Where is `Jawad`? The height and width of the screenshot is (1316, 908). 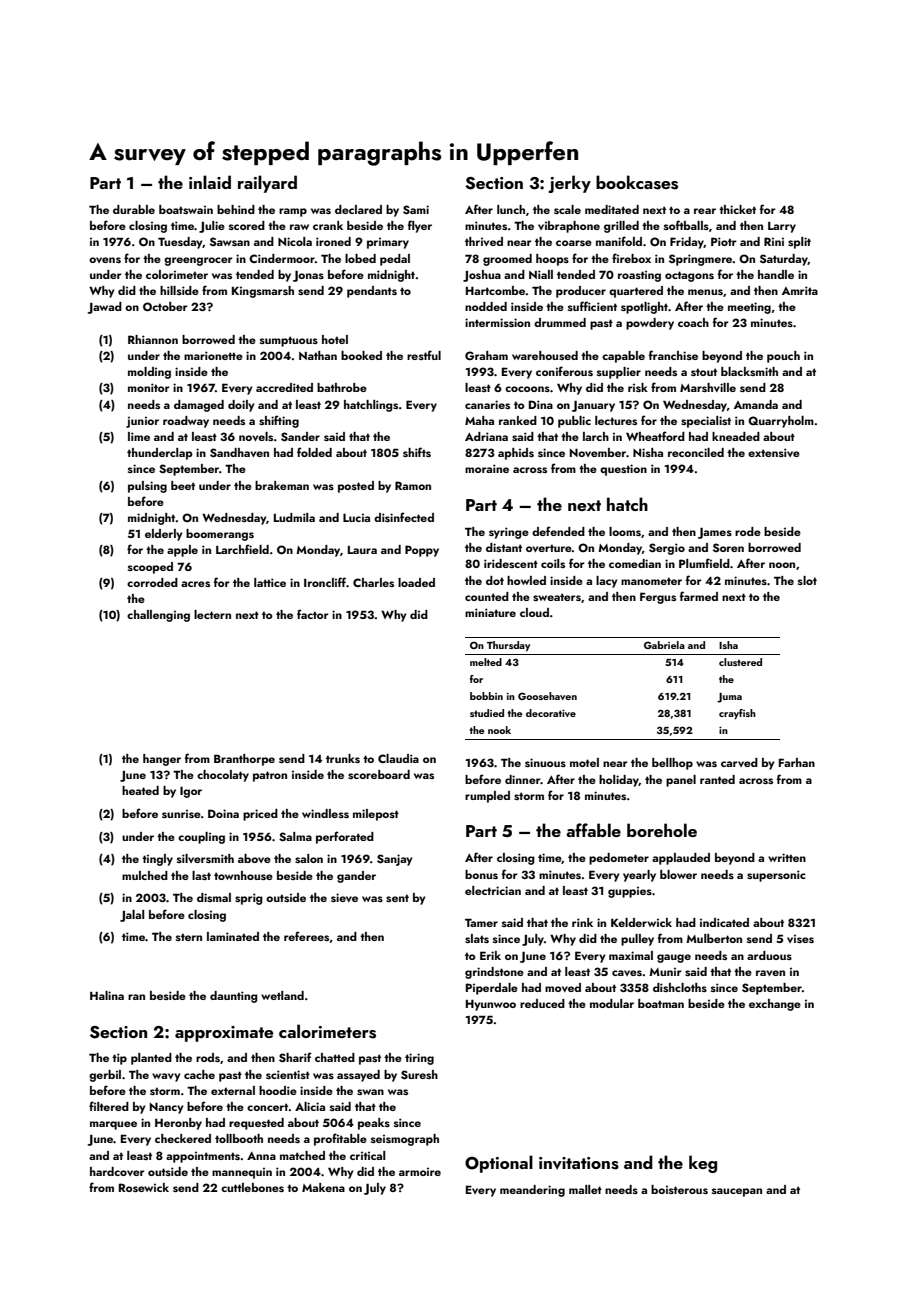 Jawad is located at coordinates (105, 308).
